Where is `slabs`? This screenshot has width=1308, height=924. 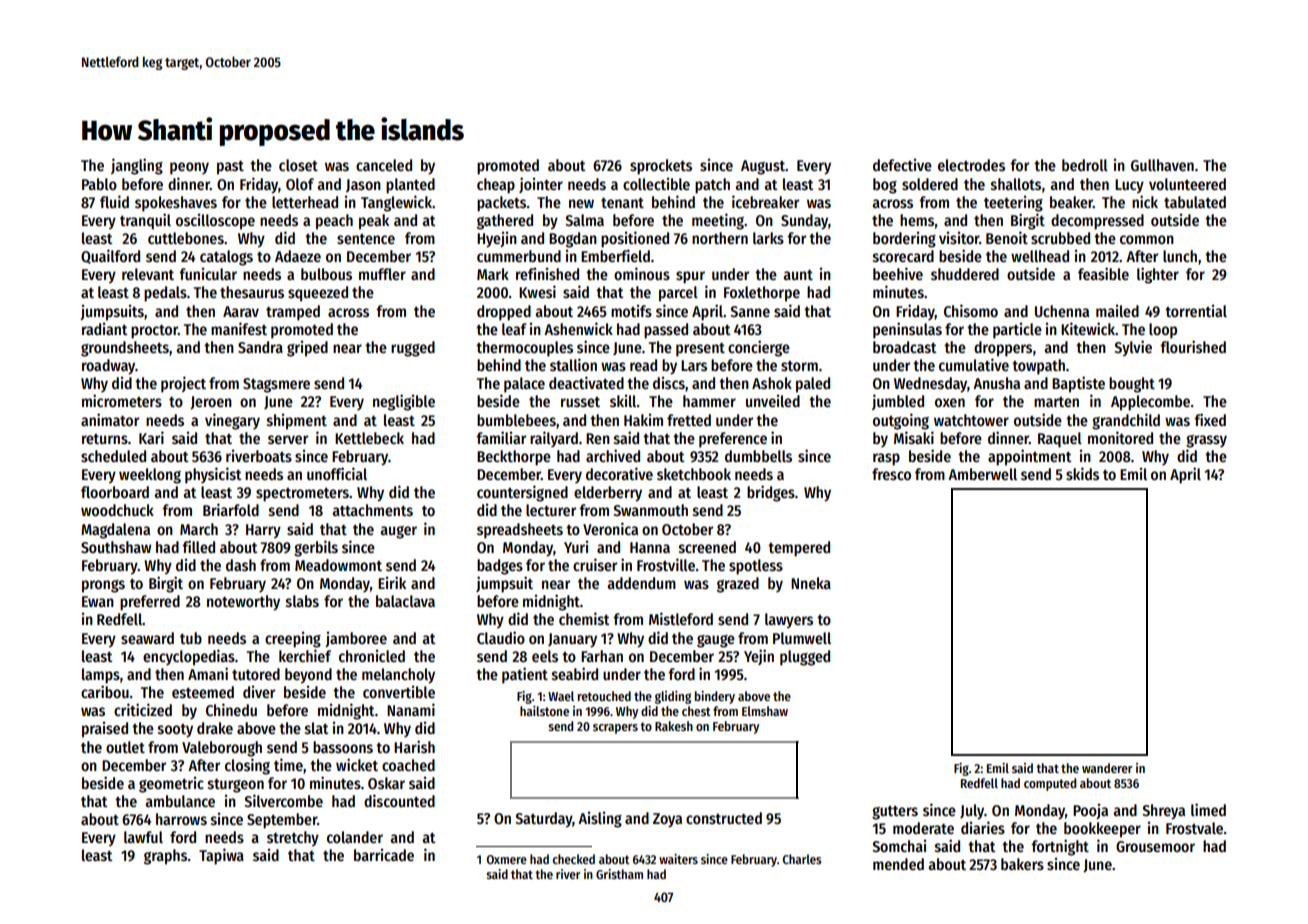
slabs is located at coordinates (302, 601).
